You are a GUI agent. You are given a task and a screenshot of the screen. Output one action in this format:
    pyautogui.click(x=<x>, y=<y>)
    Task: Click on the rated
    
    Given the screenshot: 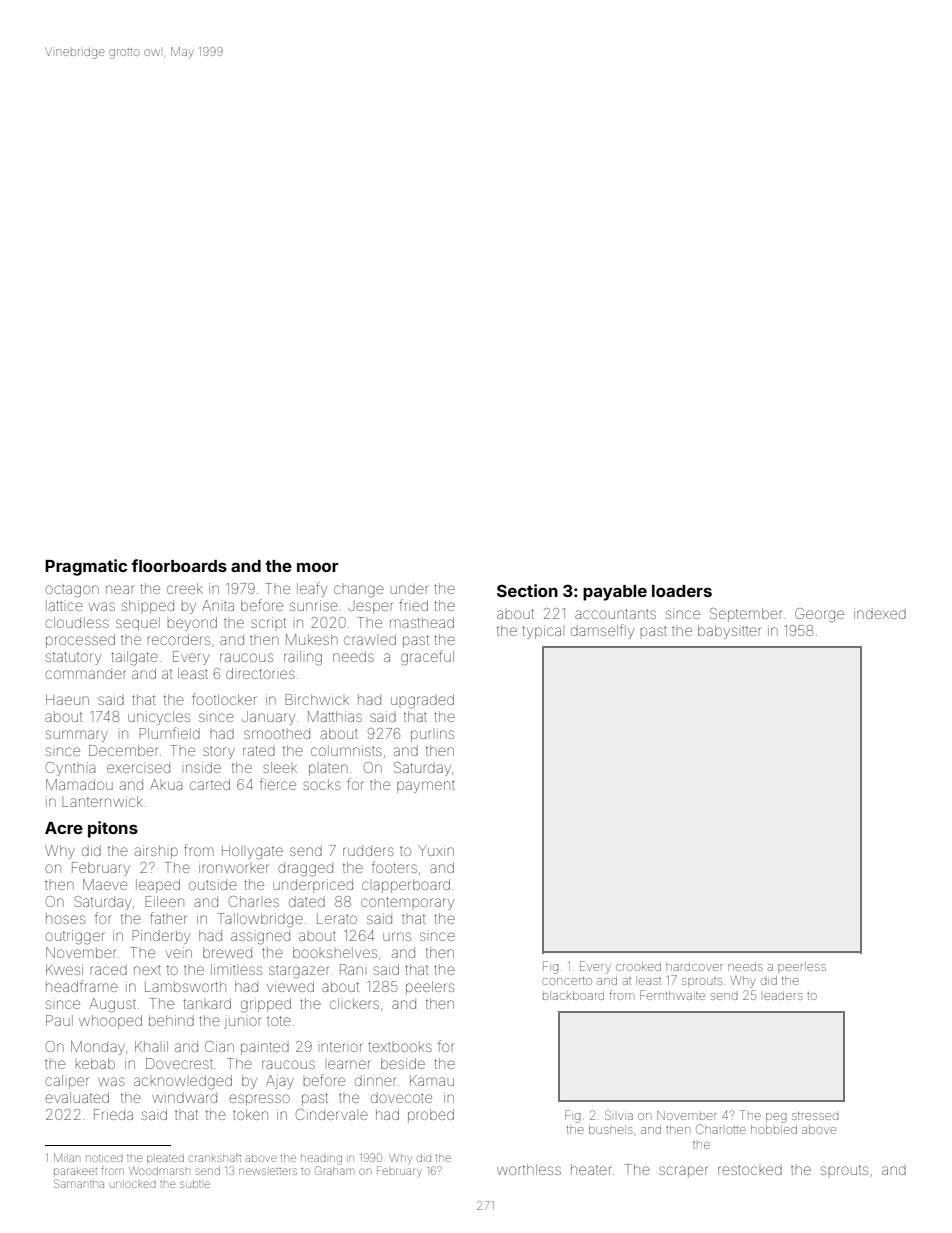 What is the action you would take?
    pyautogui.click(x=259, y=750)
